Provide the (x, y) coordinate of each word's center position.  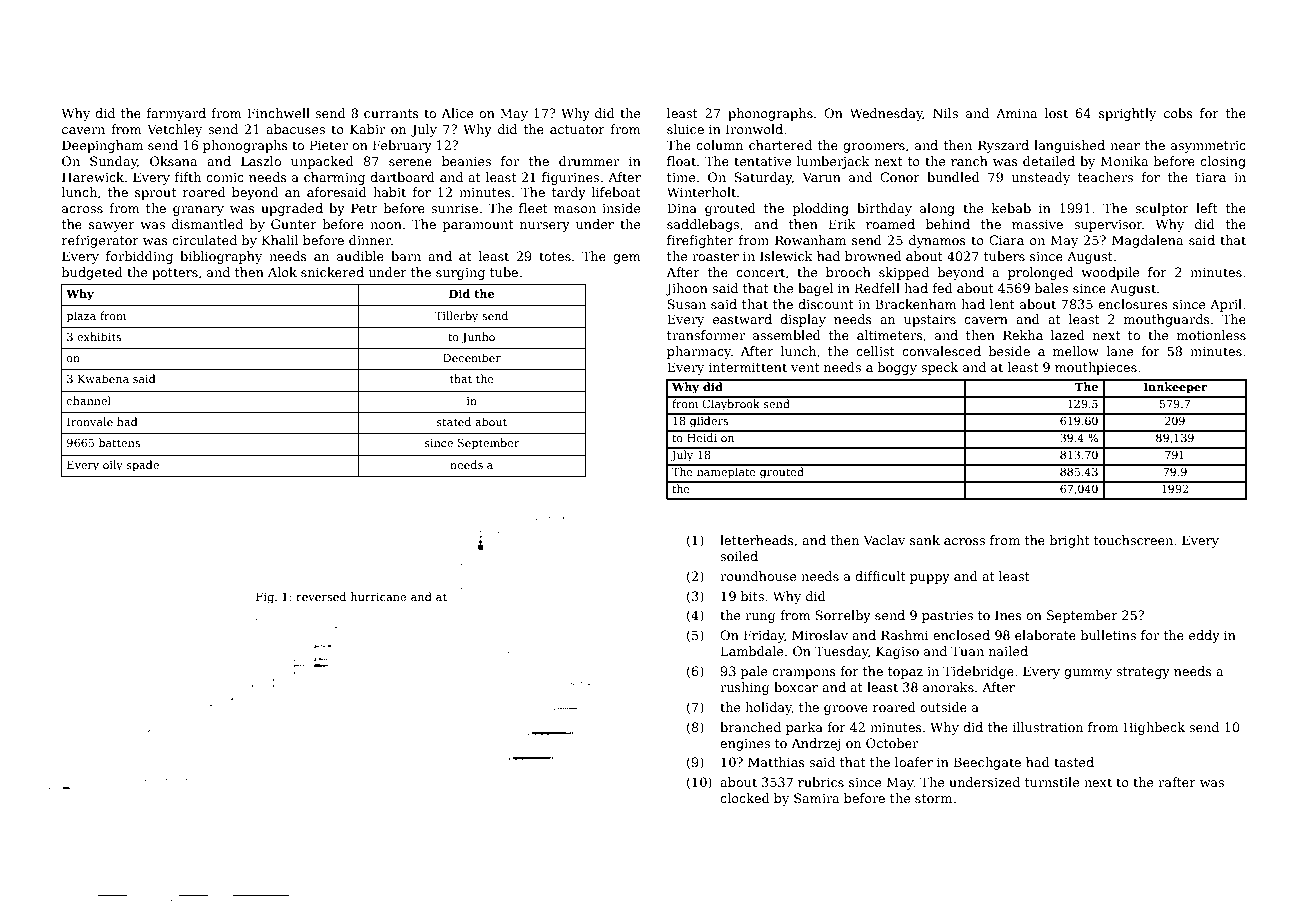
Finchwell (278, 113)
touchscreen (1133, 540)
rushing (745, 688)
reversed (321, 596)
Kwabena (103, 378)
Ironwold (754, 129)
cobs (1178, 113)
